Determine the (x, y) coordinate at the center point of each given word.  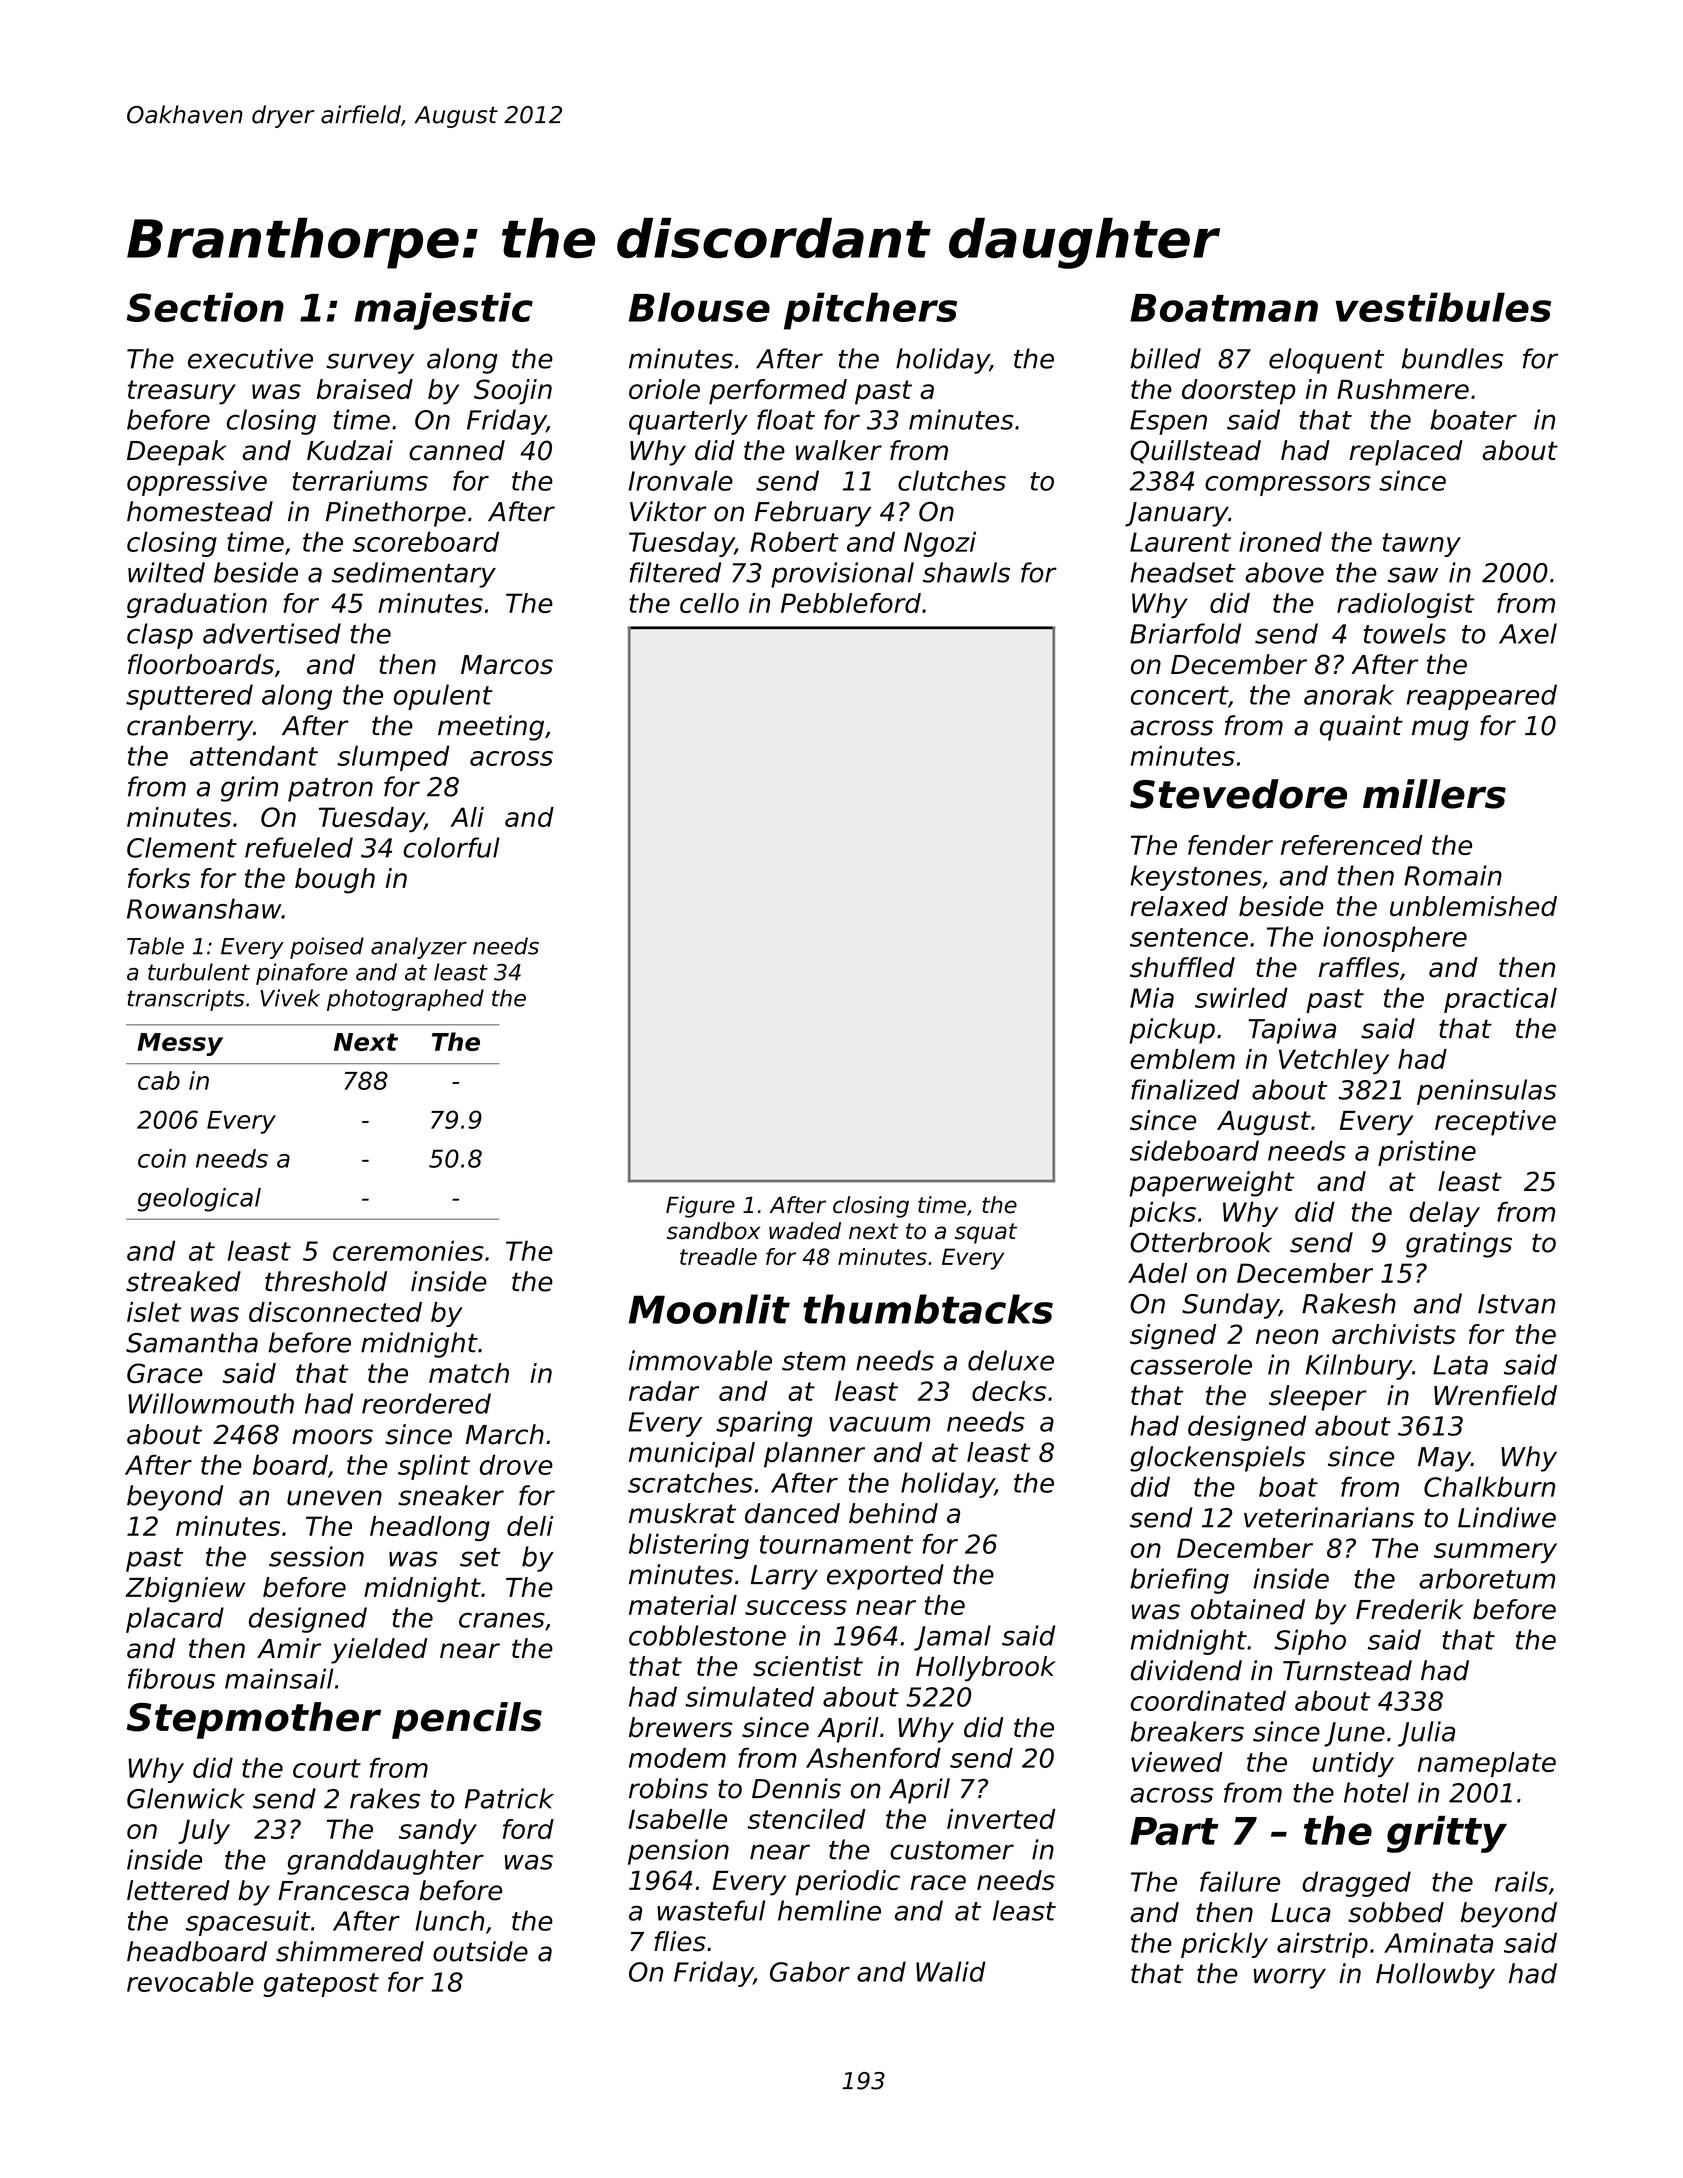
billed (1165, 358)
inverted (1001, 1819)
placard (175, 1620)
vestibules (1443, 307)
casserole (1191, 1364)
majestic (443, 311)
